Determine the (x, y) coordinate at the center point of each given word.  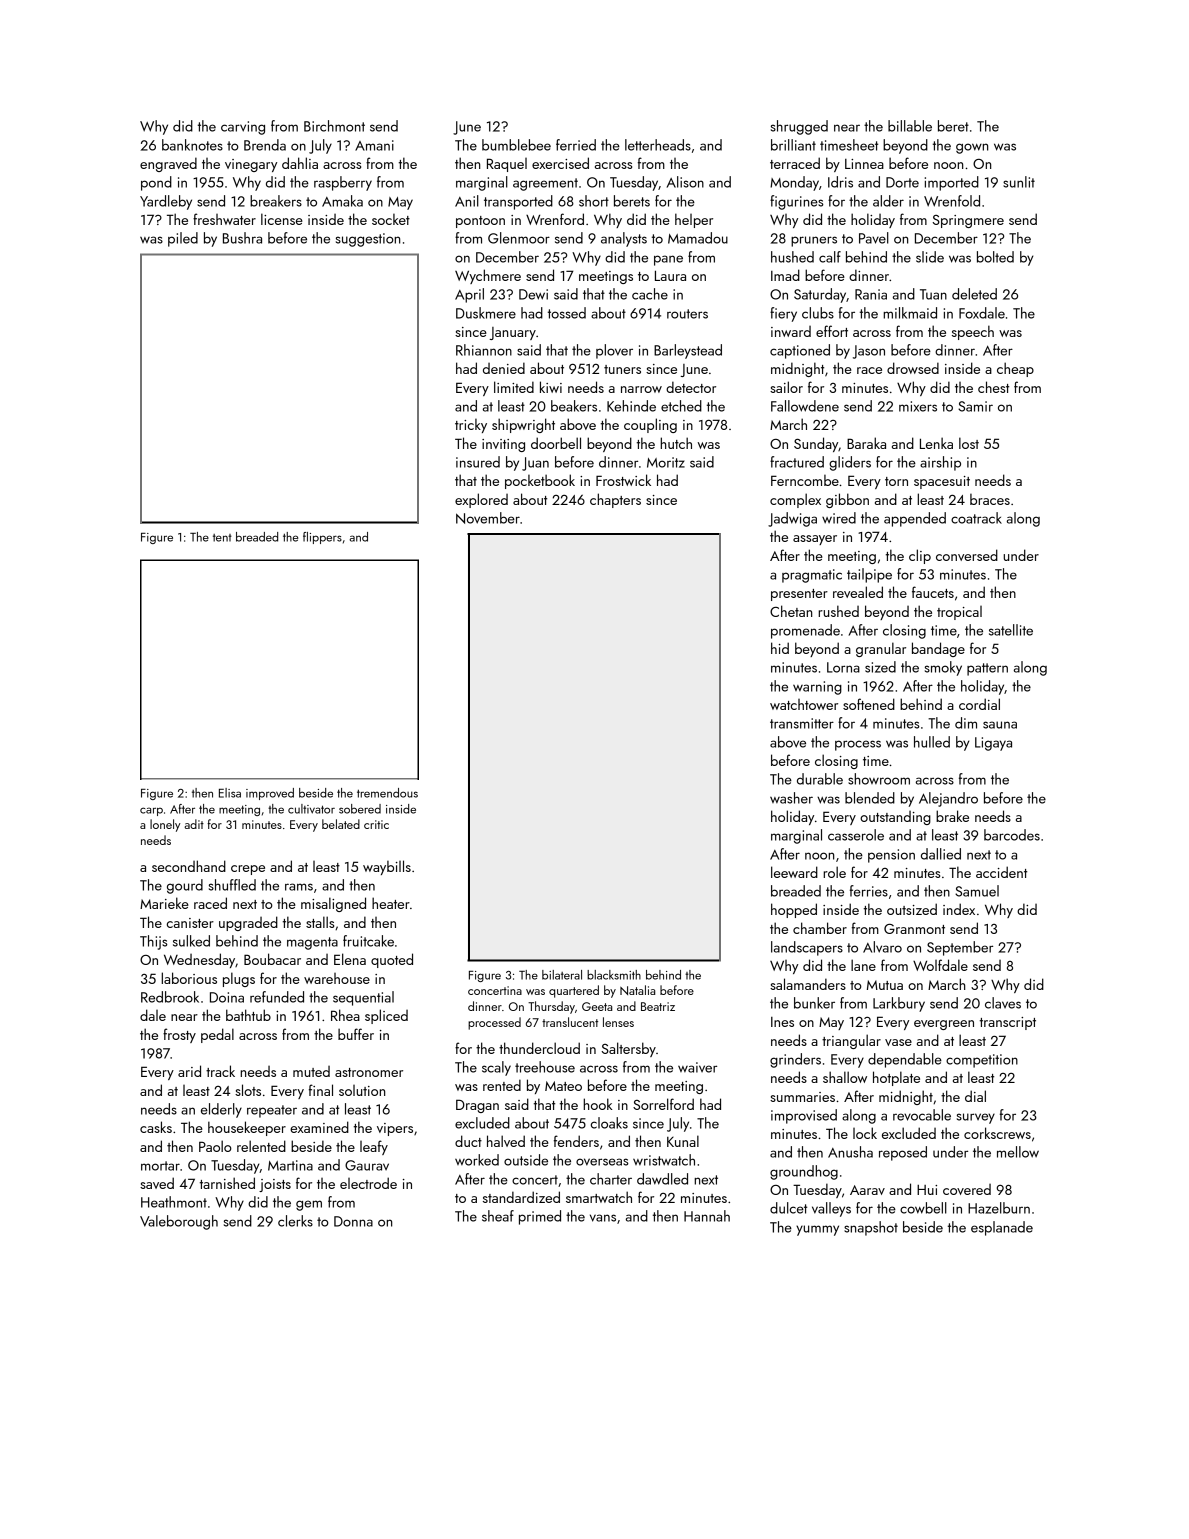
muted (311, 1071)
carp (151, 811)
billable (910, 126)
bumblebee (516, 145)
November (488, 518)
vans (603, 1218)
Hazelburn (999, 1208)
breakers (276, 201)
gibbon (847, 500)
